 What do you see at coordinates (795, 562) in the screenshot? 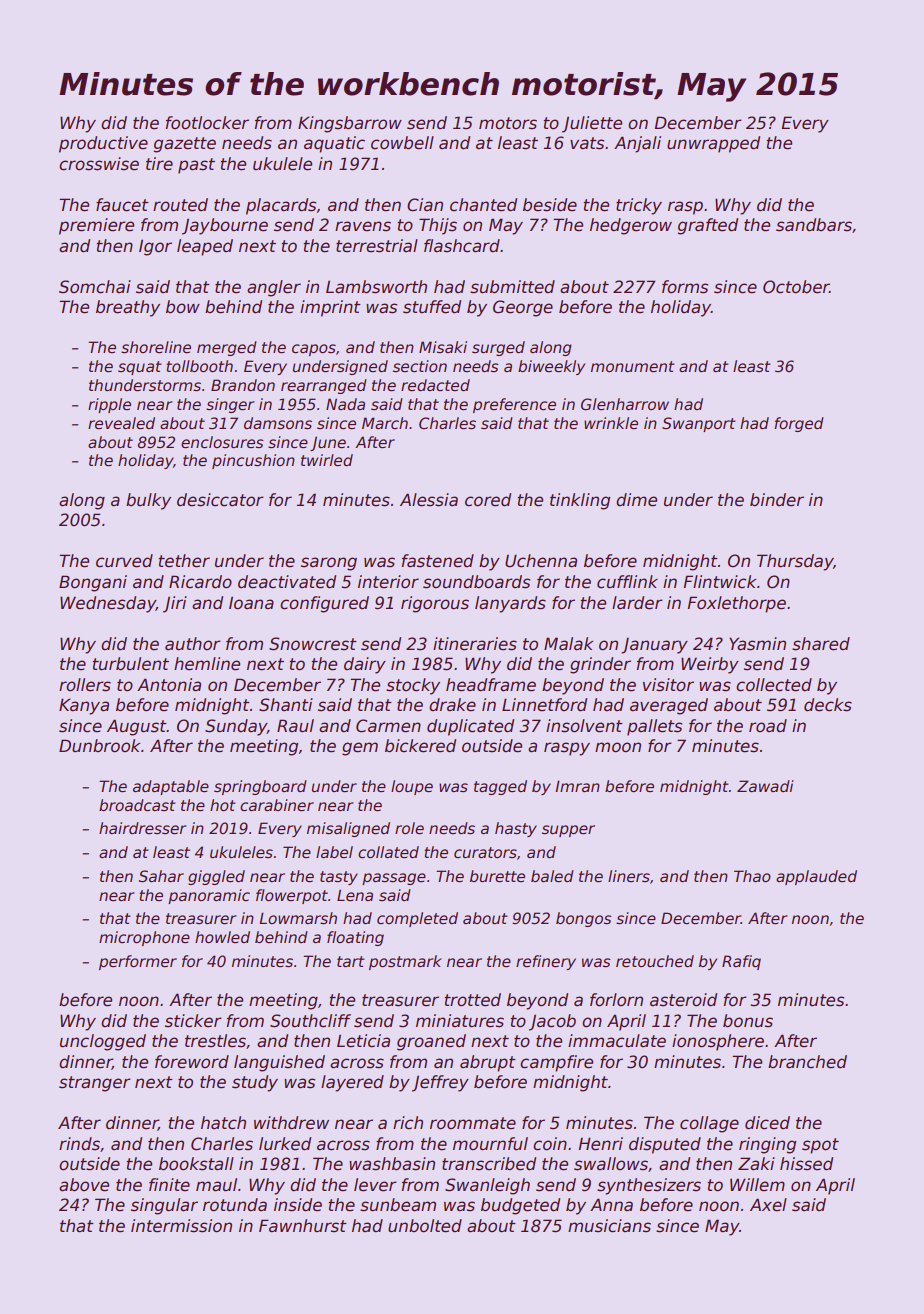
I see `Thursday` at bounding box center [795, 562].
